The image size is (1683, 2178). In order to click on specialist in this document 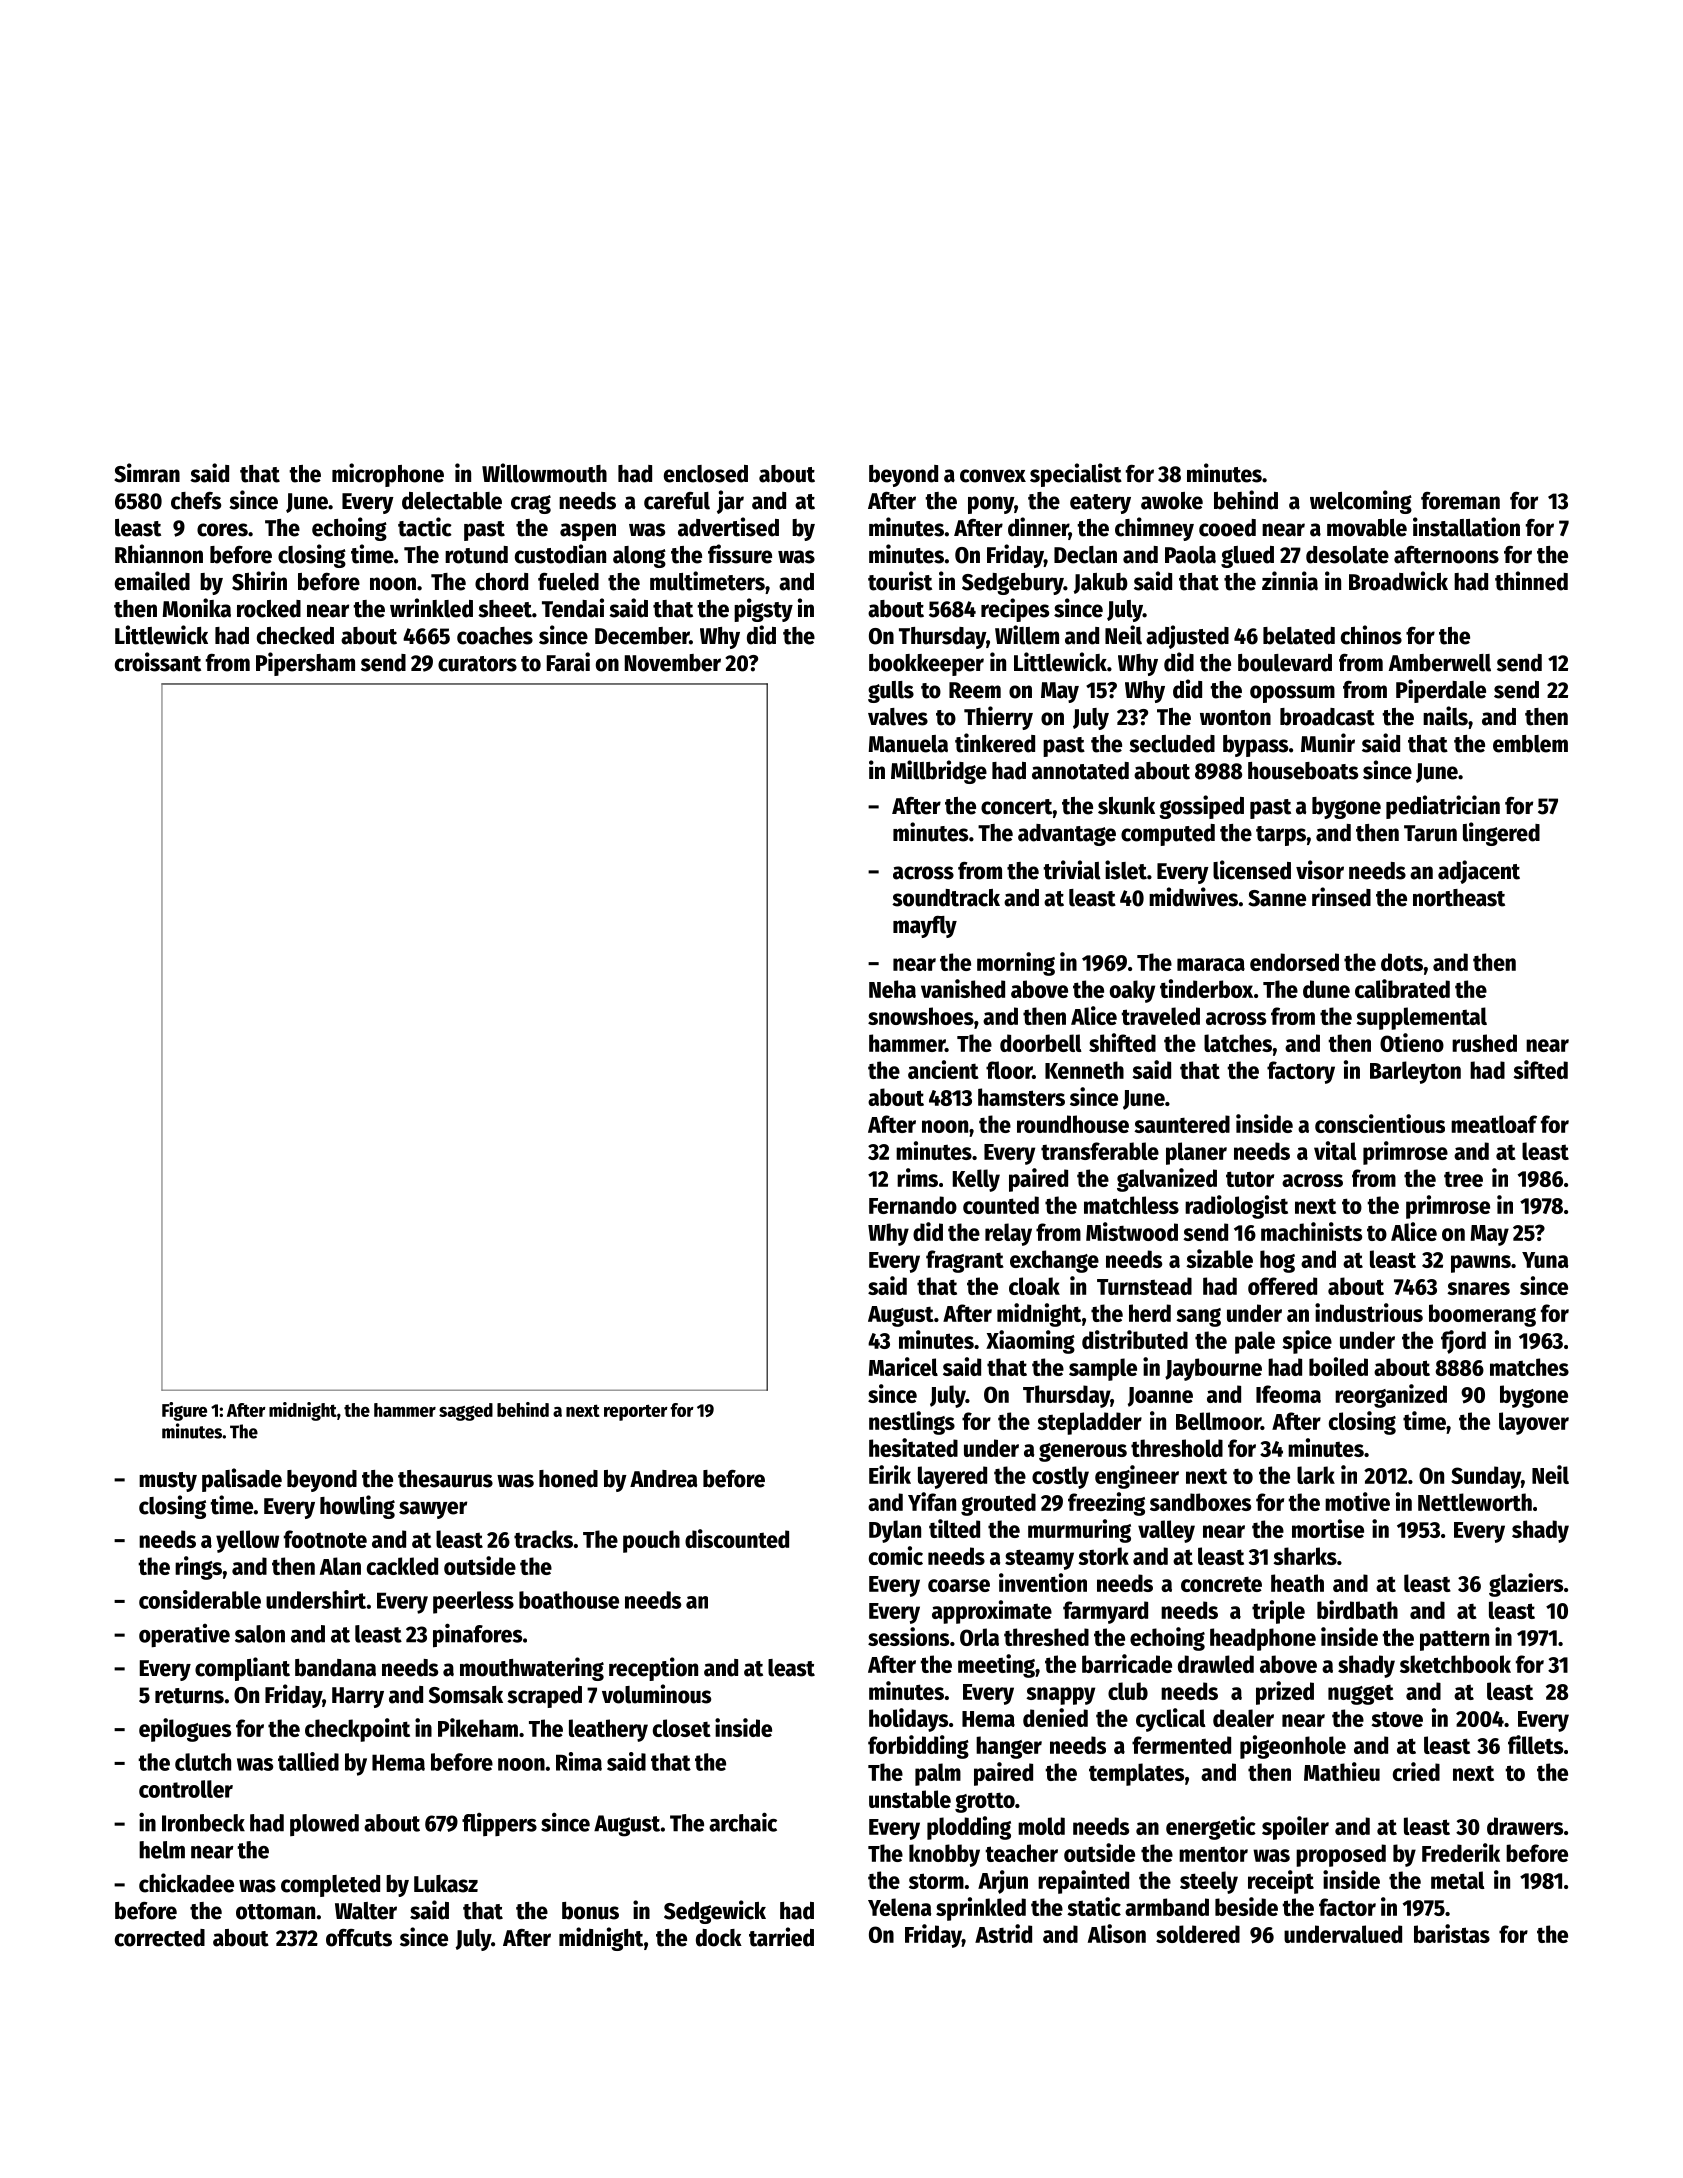, I will do `click(1076, 475)`.
